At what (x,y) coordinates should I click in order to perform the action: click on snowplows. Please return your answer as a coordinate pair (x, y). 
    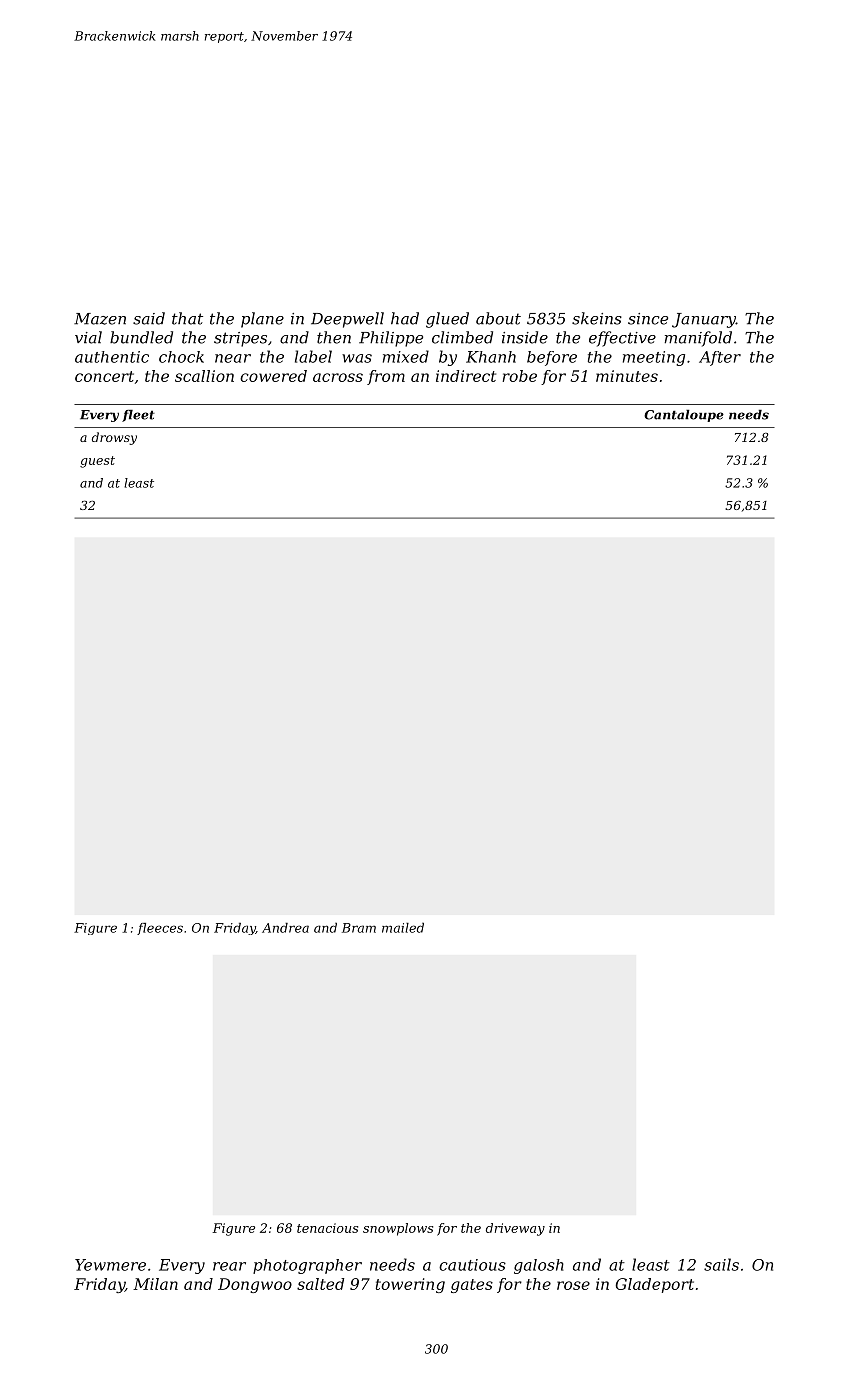
    Looking at the image, I should click on (398, 1229).
